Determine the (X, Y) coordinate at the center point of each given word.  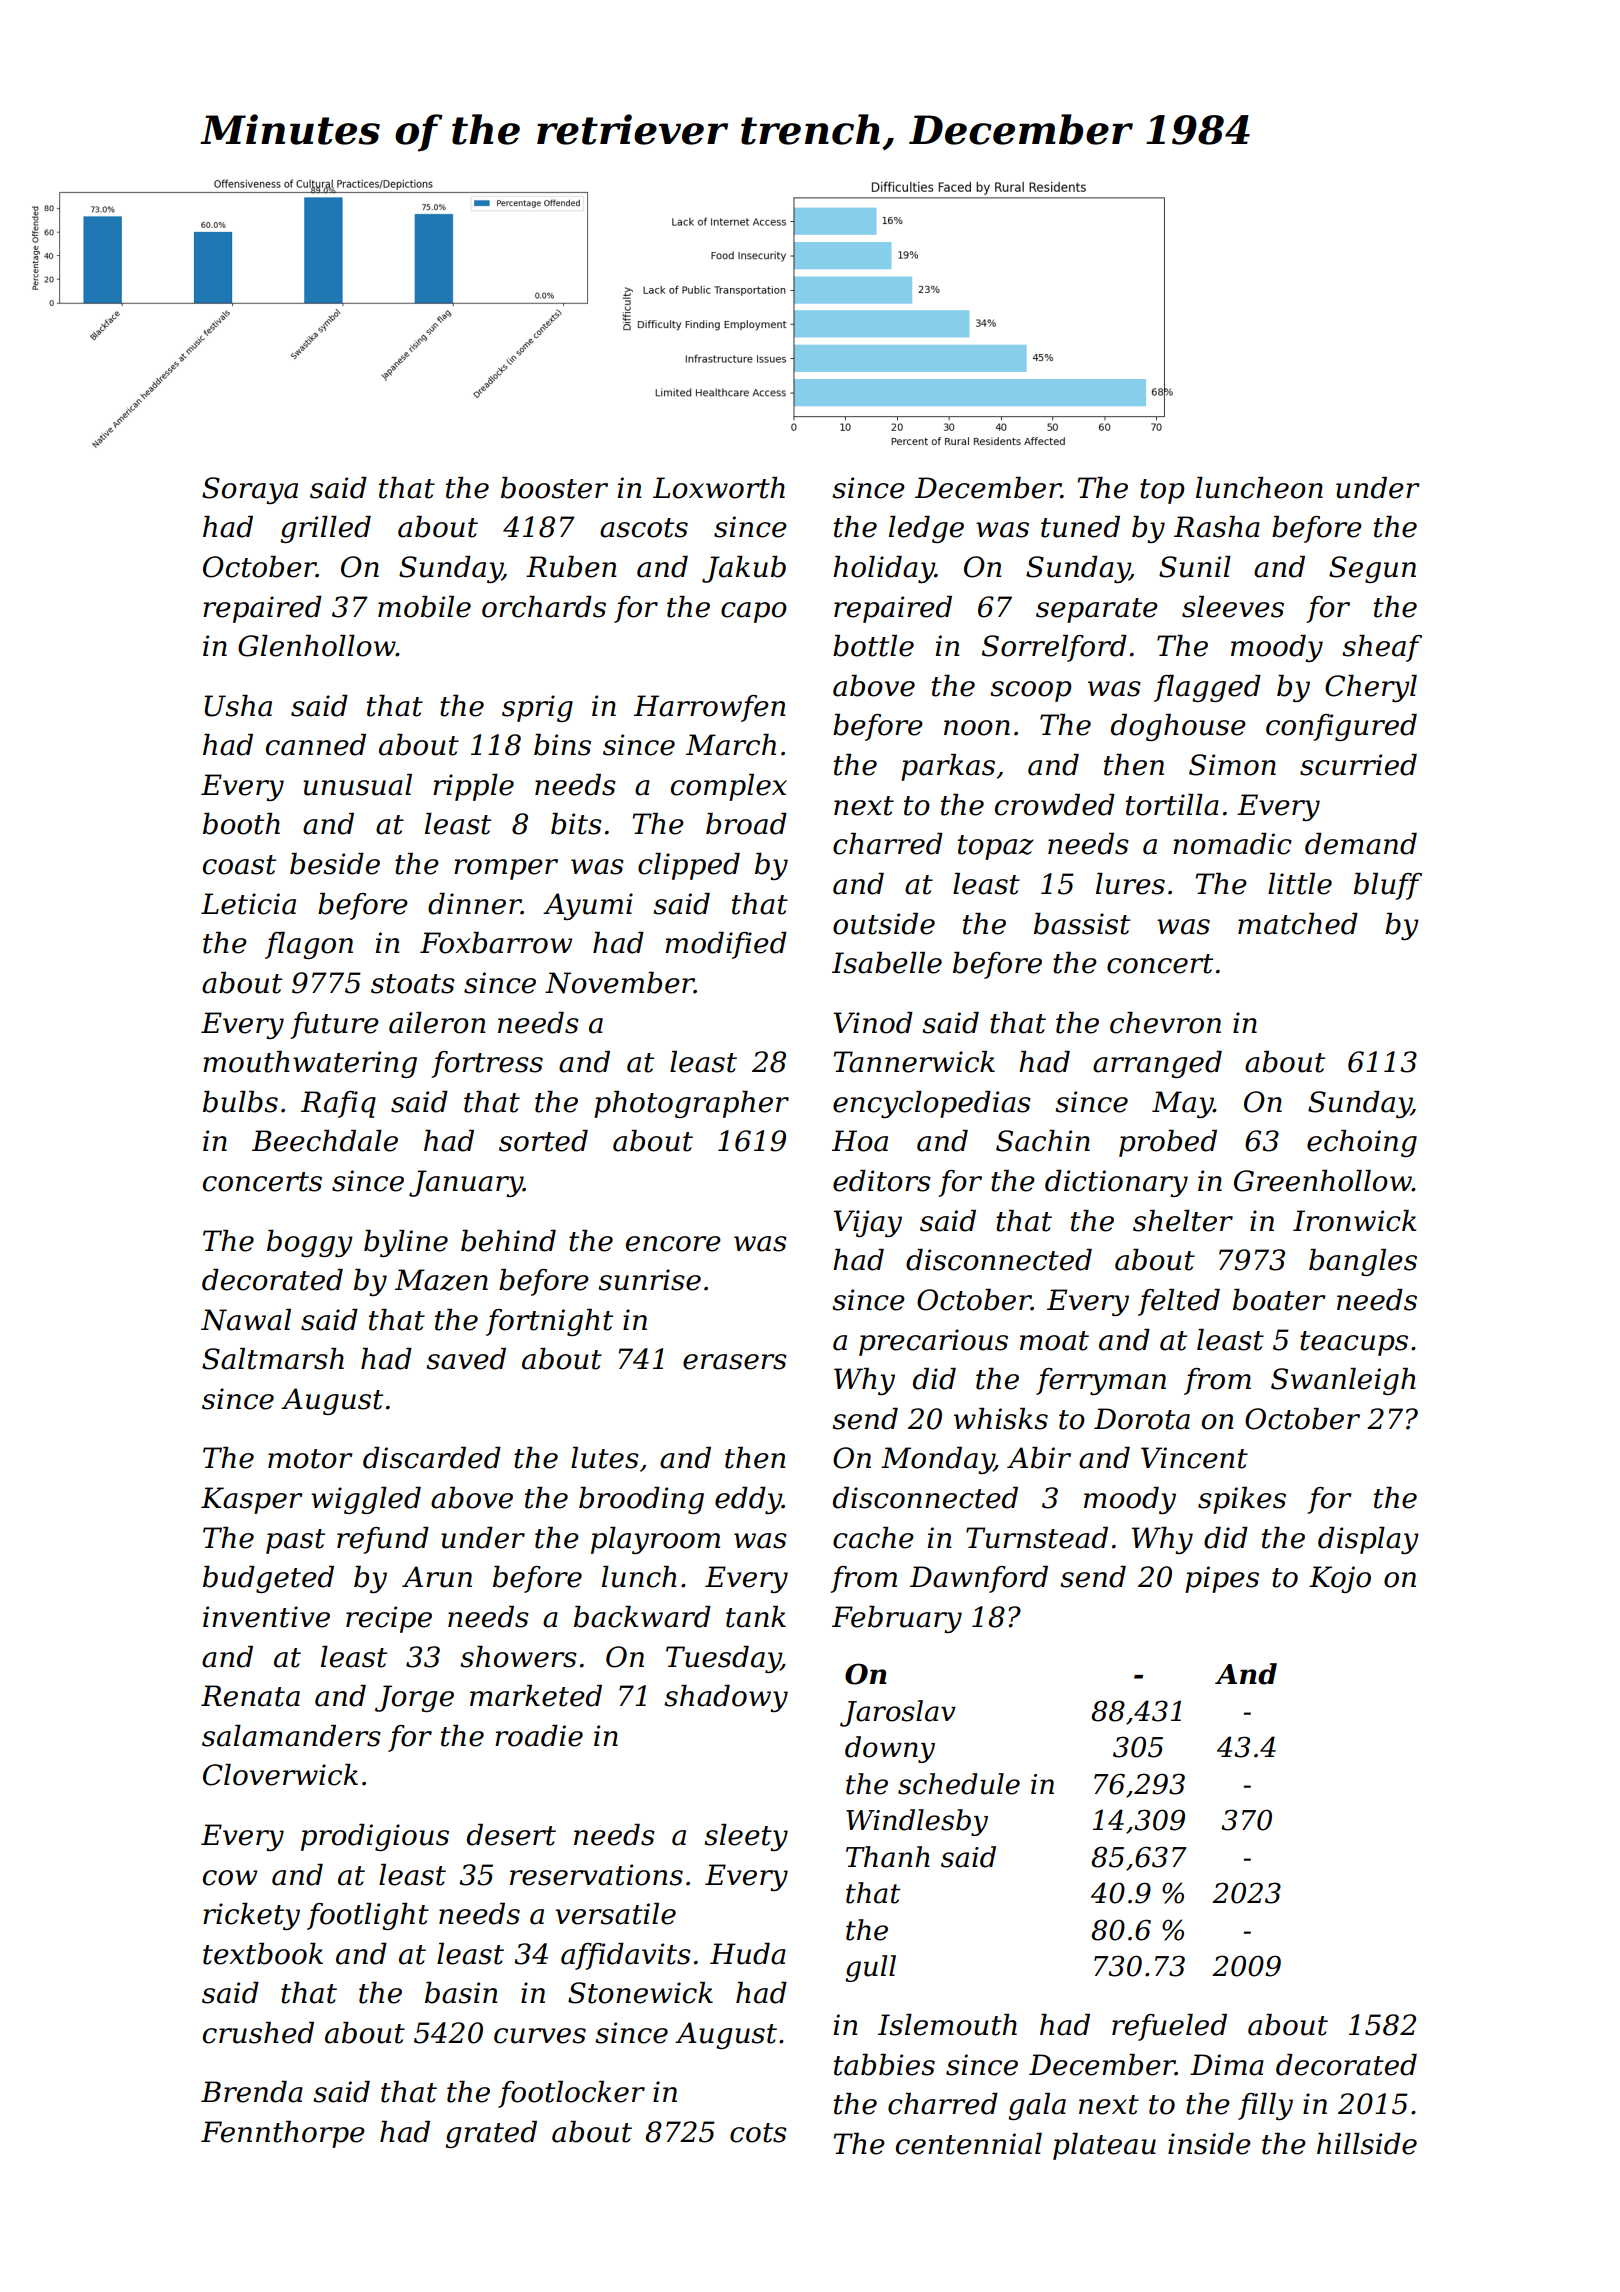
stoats (413, 984)
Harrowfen (710, 708)
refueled (1169, 2027)
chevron (1165, 1023)
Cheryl (1371, 688)
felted (1179, 1302)
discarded (432, 1458)
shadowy (726, 1698)
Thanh (888, 1857)
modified (726, 945)
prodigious (375, 1837)
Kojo (1340, 1579)
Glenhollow (317, 646)
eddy (748, 1500)
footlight (368, 1916)
